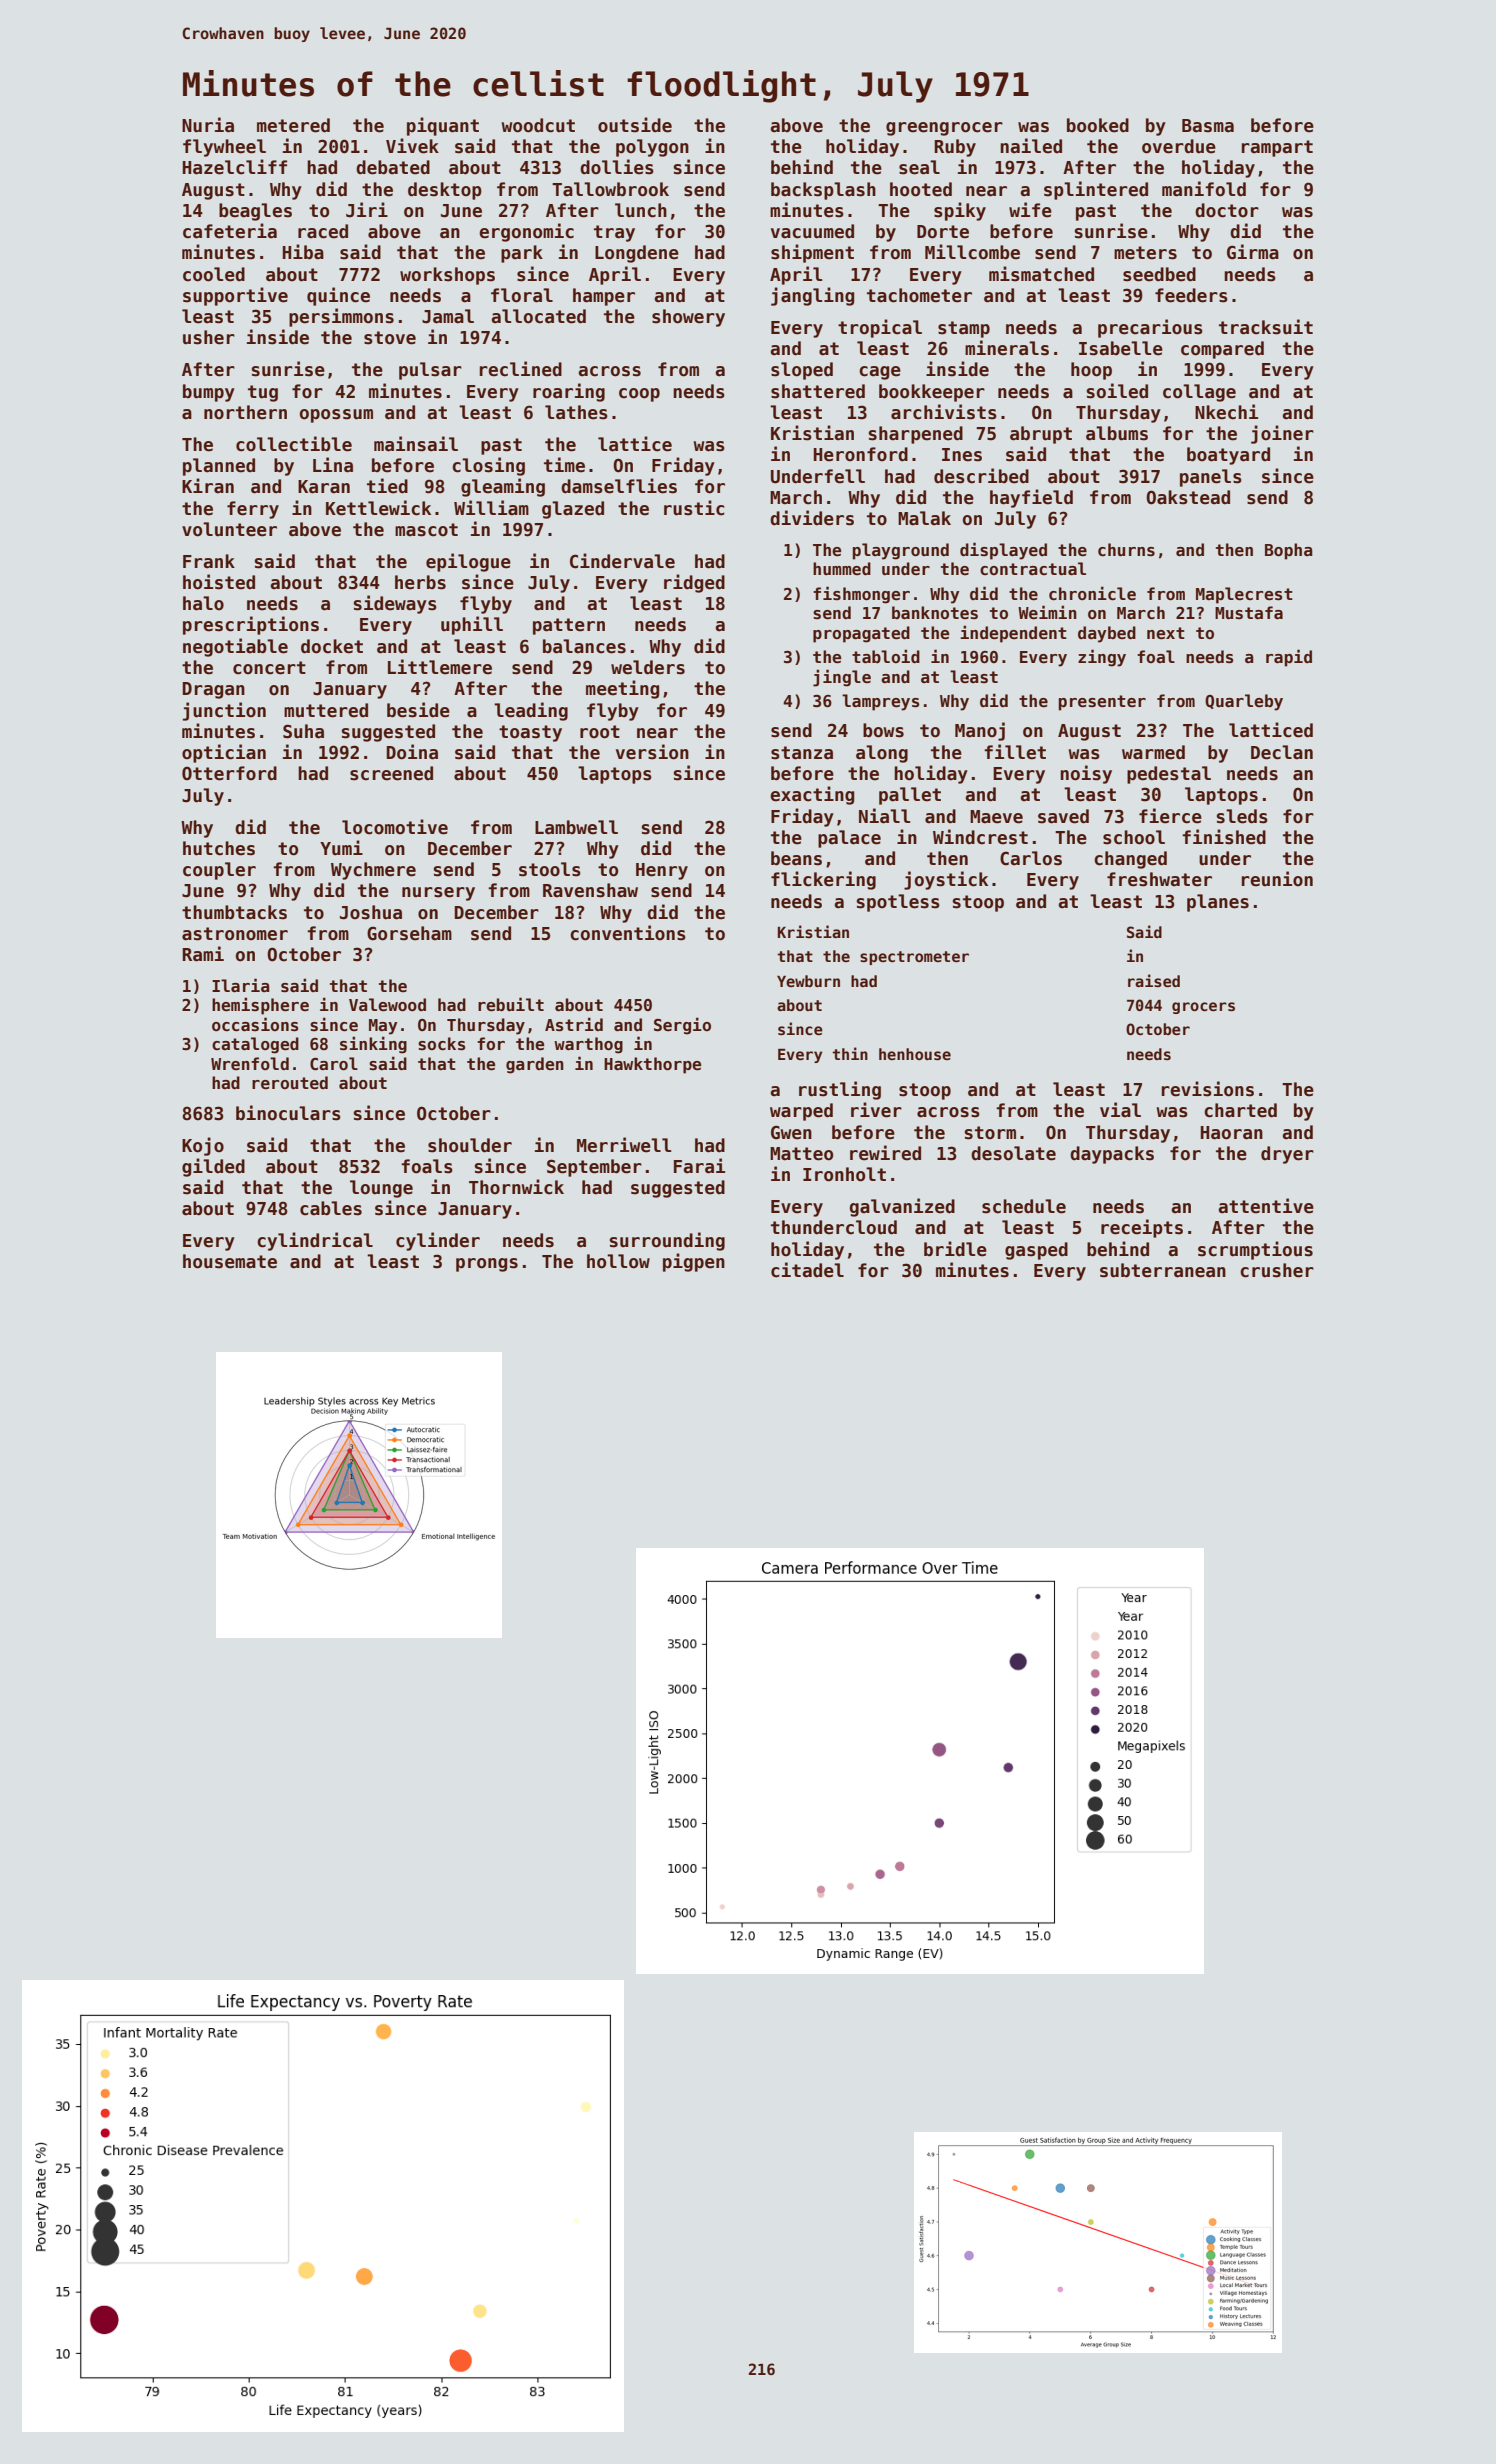  I want to click on Sergio, so click(682, 1026).
